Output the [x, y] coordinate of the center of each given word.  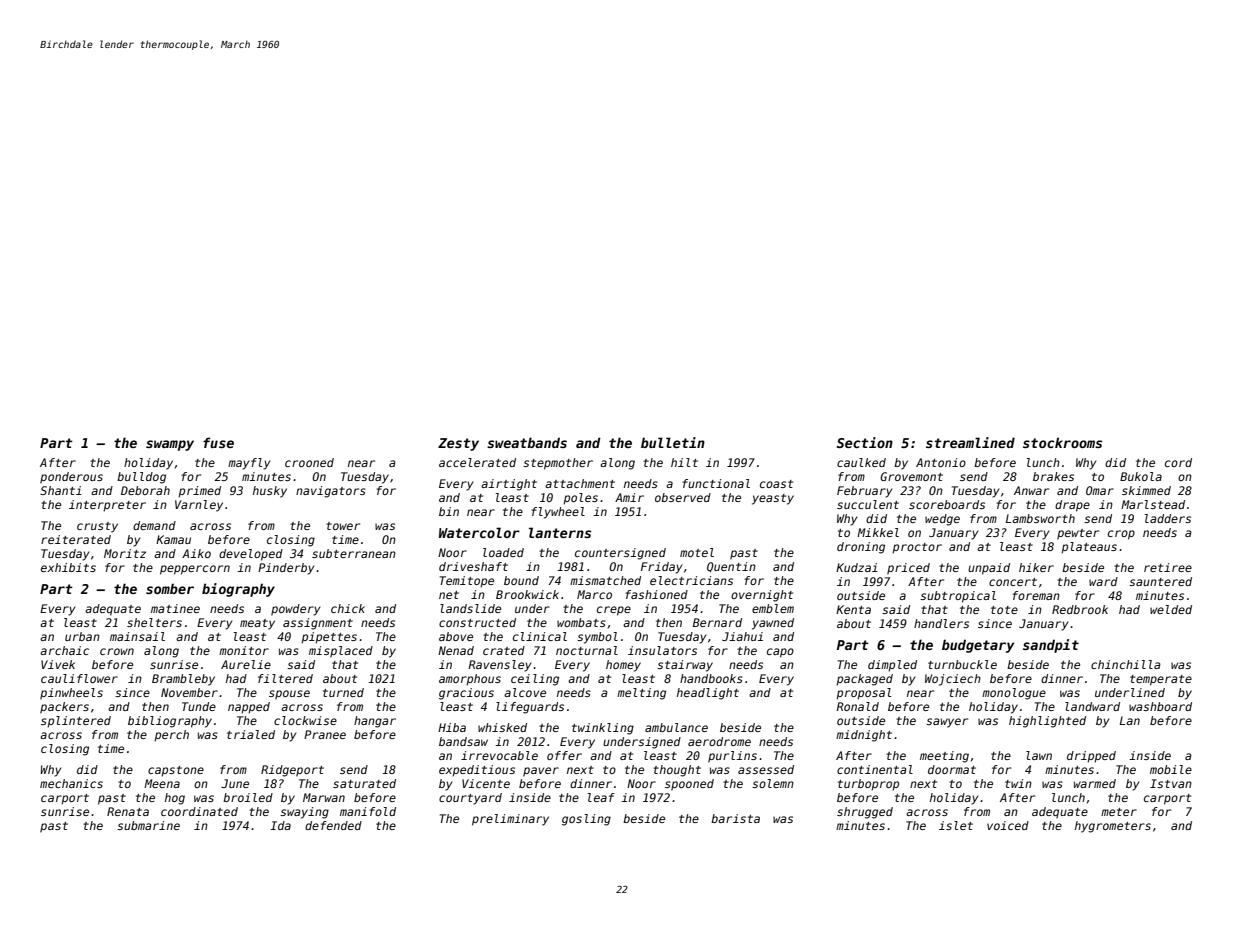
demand [154, 525]
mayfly [249, 464]
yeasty [773, 499]
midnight [864, 736]
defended [333, 825]
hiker [1036, 567]
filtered [285, 678]
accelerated [477, 462]
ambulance [676, 727]
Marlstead [1153, 504]
